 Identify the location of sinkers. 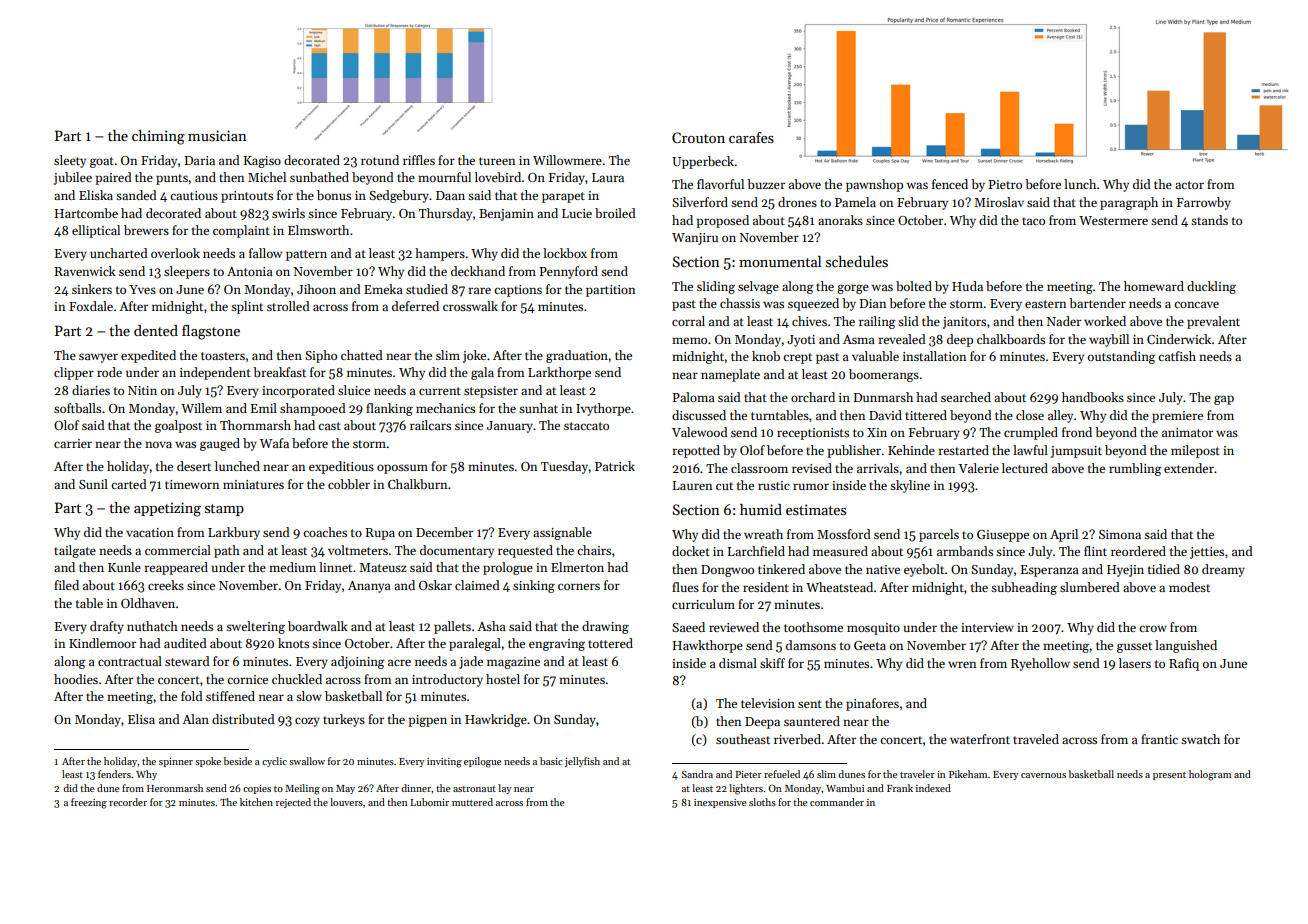
(92, 289).
